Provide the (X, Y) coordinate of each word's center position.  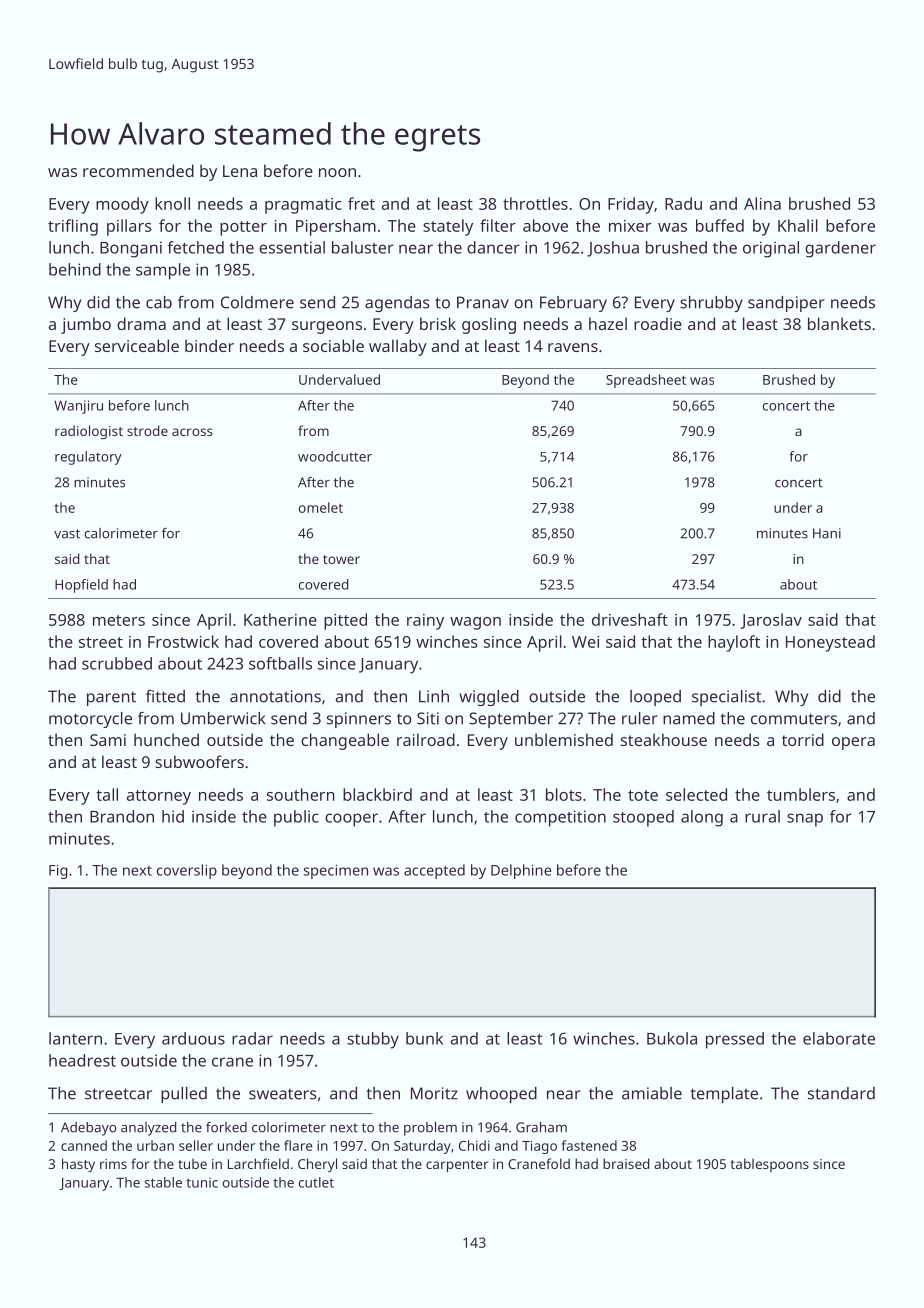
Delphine (521, 871)
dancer (493, 247)
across (192, 432)
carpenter (457, 1166)
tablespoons (769, 1165)
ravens (573, 347)
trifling (73, 227)
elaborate (839, 1038)
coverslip (187, 871)
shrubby (711, 304)
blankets (839, 323)
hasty (78, 1165)
